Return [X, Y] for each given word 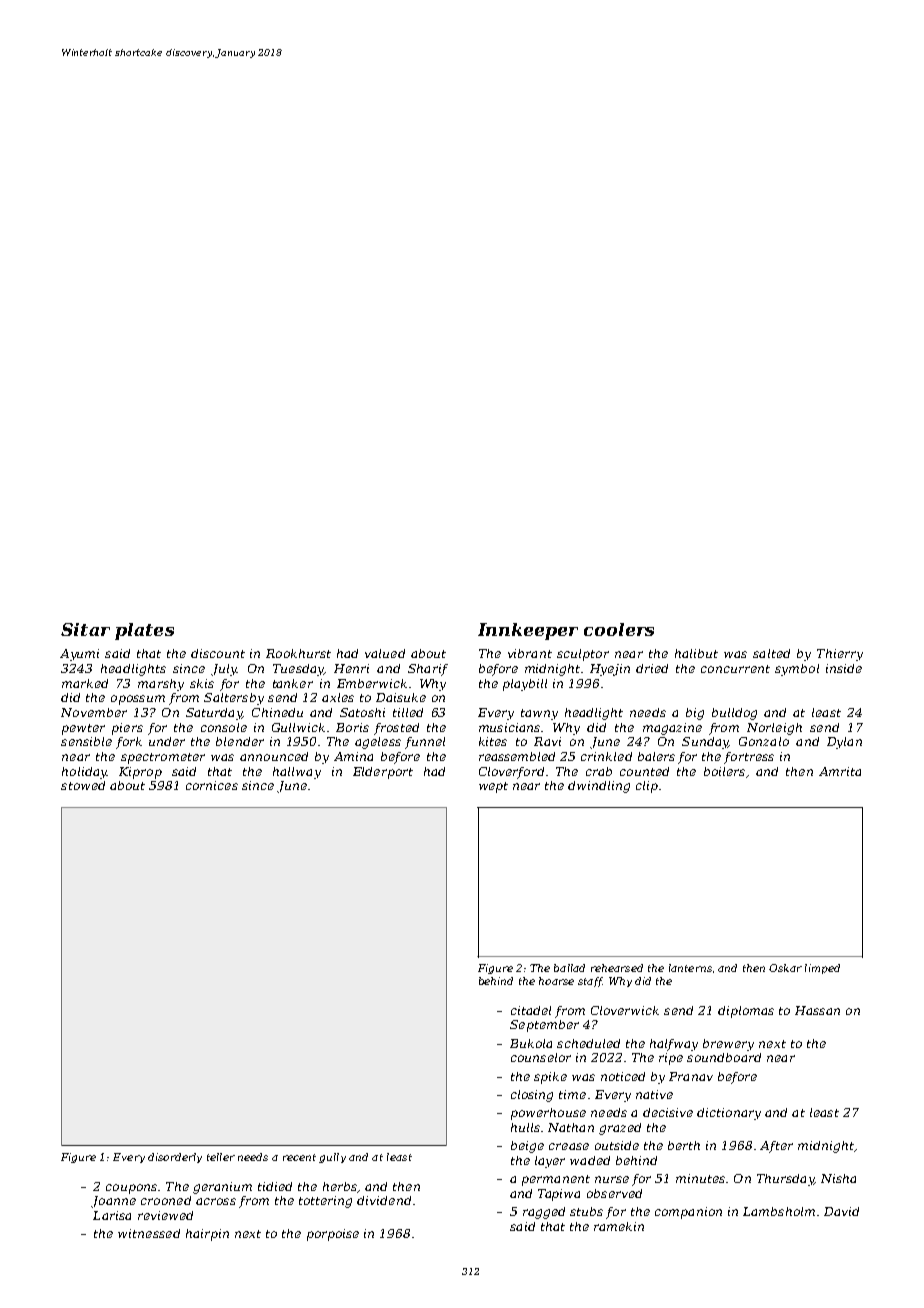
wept [493, 787]
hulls [525, 1127]
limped [822, 969]
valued [385, 653]
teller [221, 1157]
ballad [569, 968]
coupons [131, 1189]
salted [771, 653]
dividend [384, 1200]
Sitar [85, 629]
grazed [620, 1129]
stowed [83, 785]
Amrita [840, 771]
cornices [212, 785]
